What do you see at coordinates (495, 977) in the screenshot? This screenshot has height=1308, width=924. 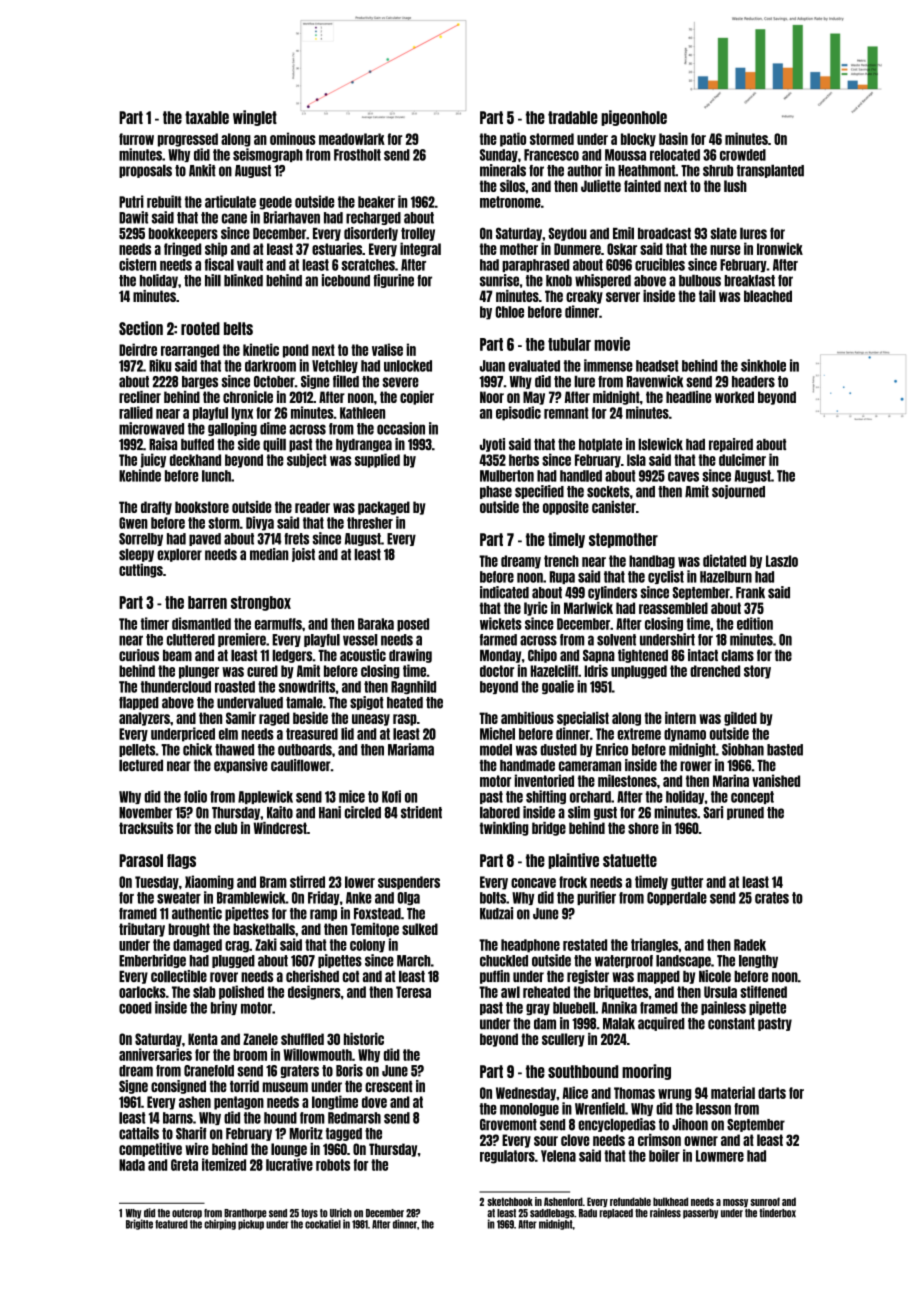 I see `puffin` at bounding box center [495, 977].
